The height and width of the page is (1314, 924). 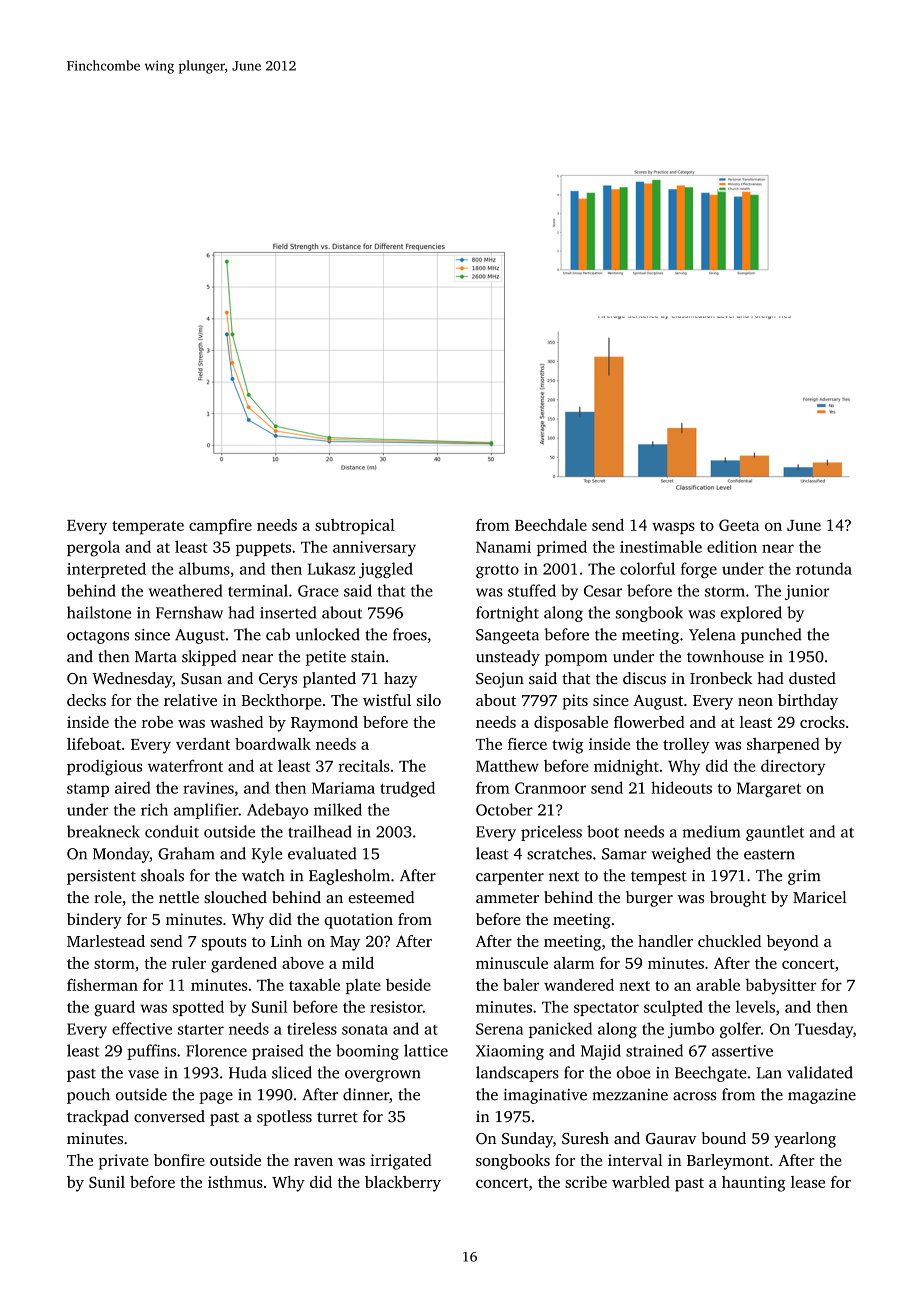 I want to click on isthmus, so click(x=235, y=1182).
